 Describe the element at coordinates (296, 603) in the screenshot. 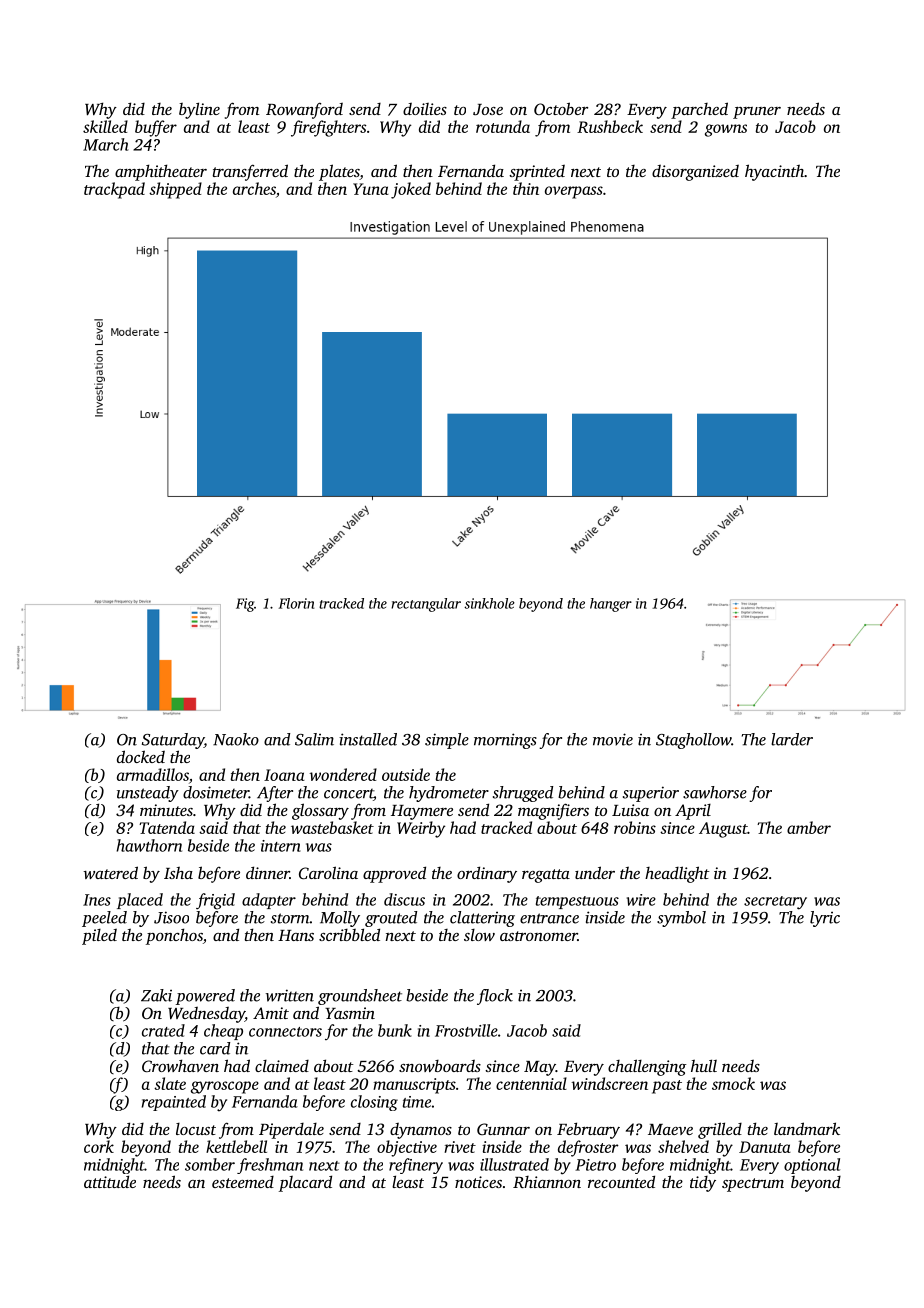

I see `Florin` at that location.
